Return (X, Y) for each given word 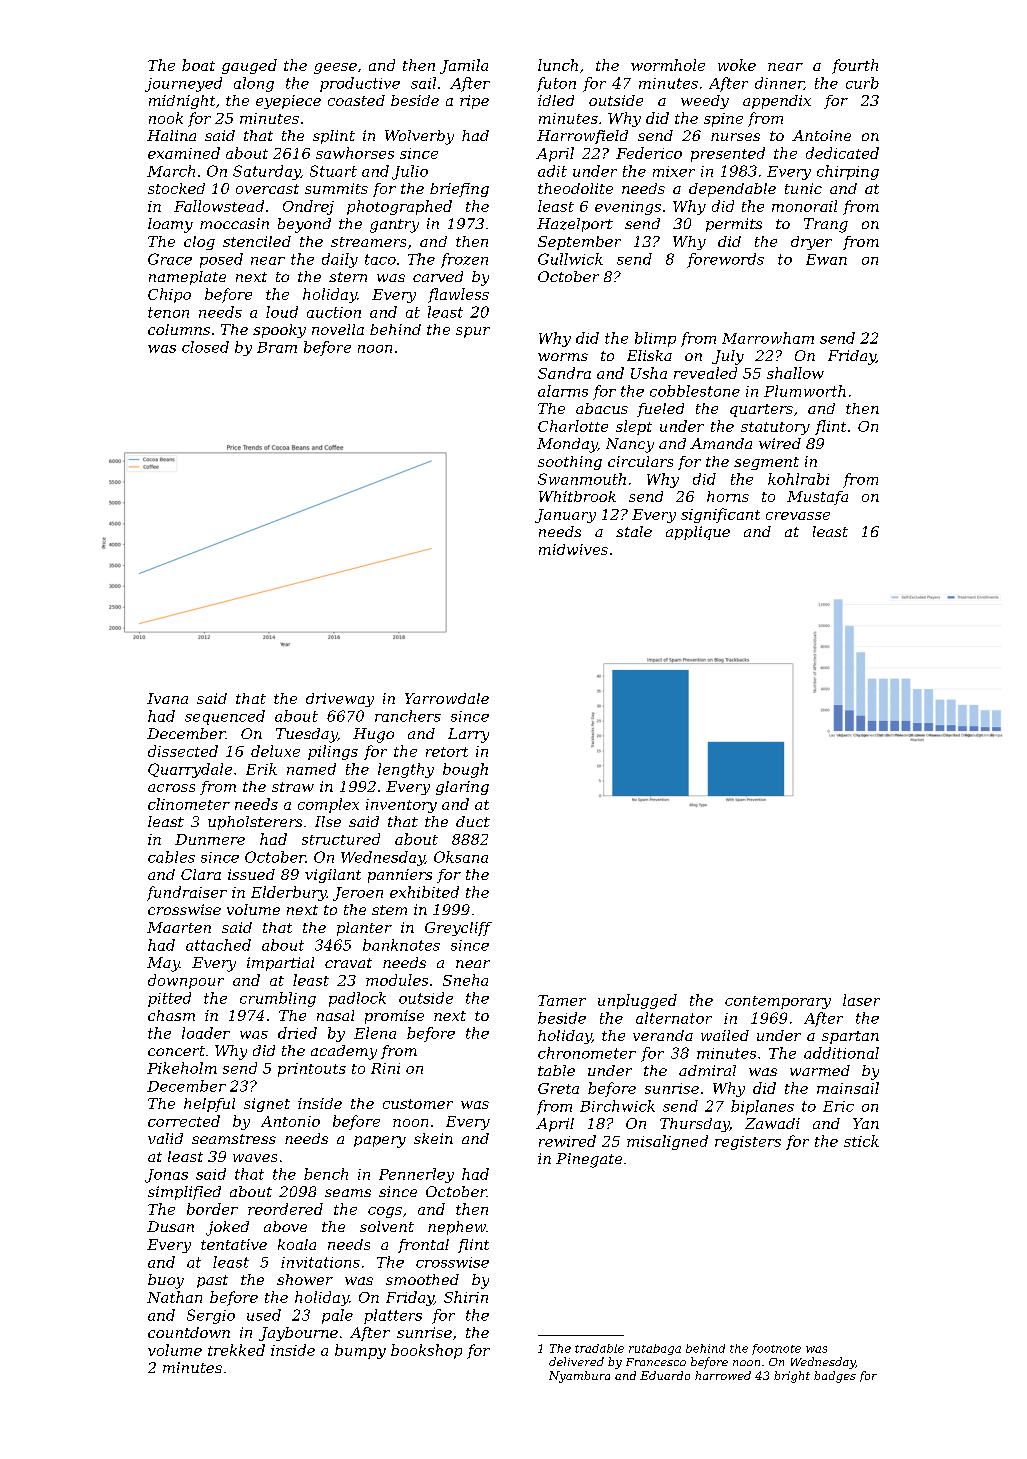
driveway (340, 700)
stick (861, 1141)
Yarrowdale (447, 698)
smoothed (422, 1279)
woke (737, 65)
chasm (171, 1015)
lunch (558, 65)
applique (698, 533)
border (212, 1209)
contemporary (778, 1002)
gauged (249, 66)
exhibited (424, 892)
